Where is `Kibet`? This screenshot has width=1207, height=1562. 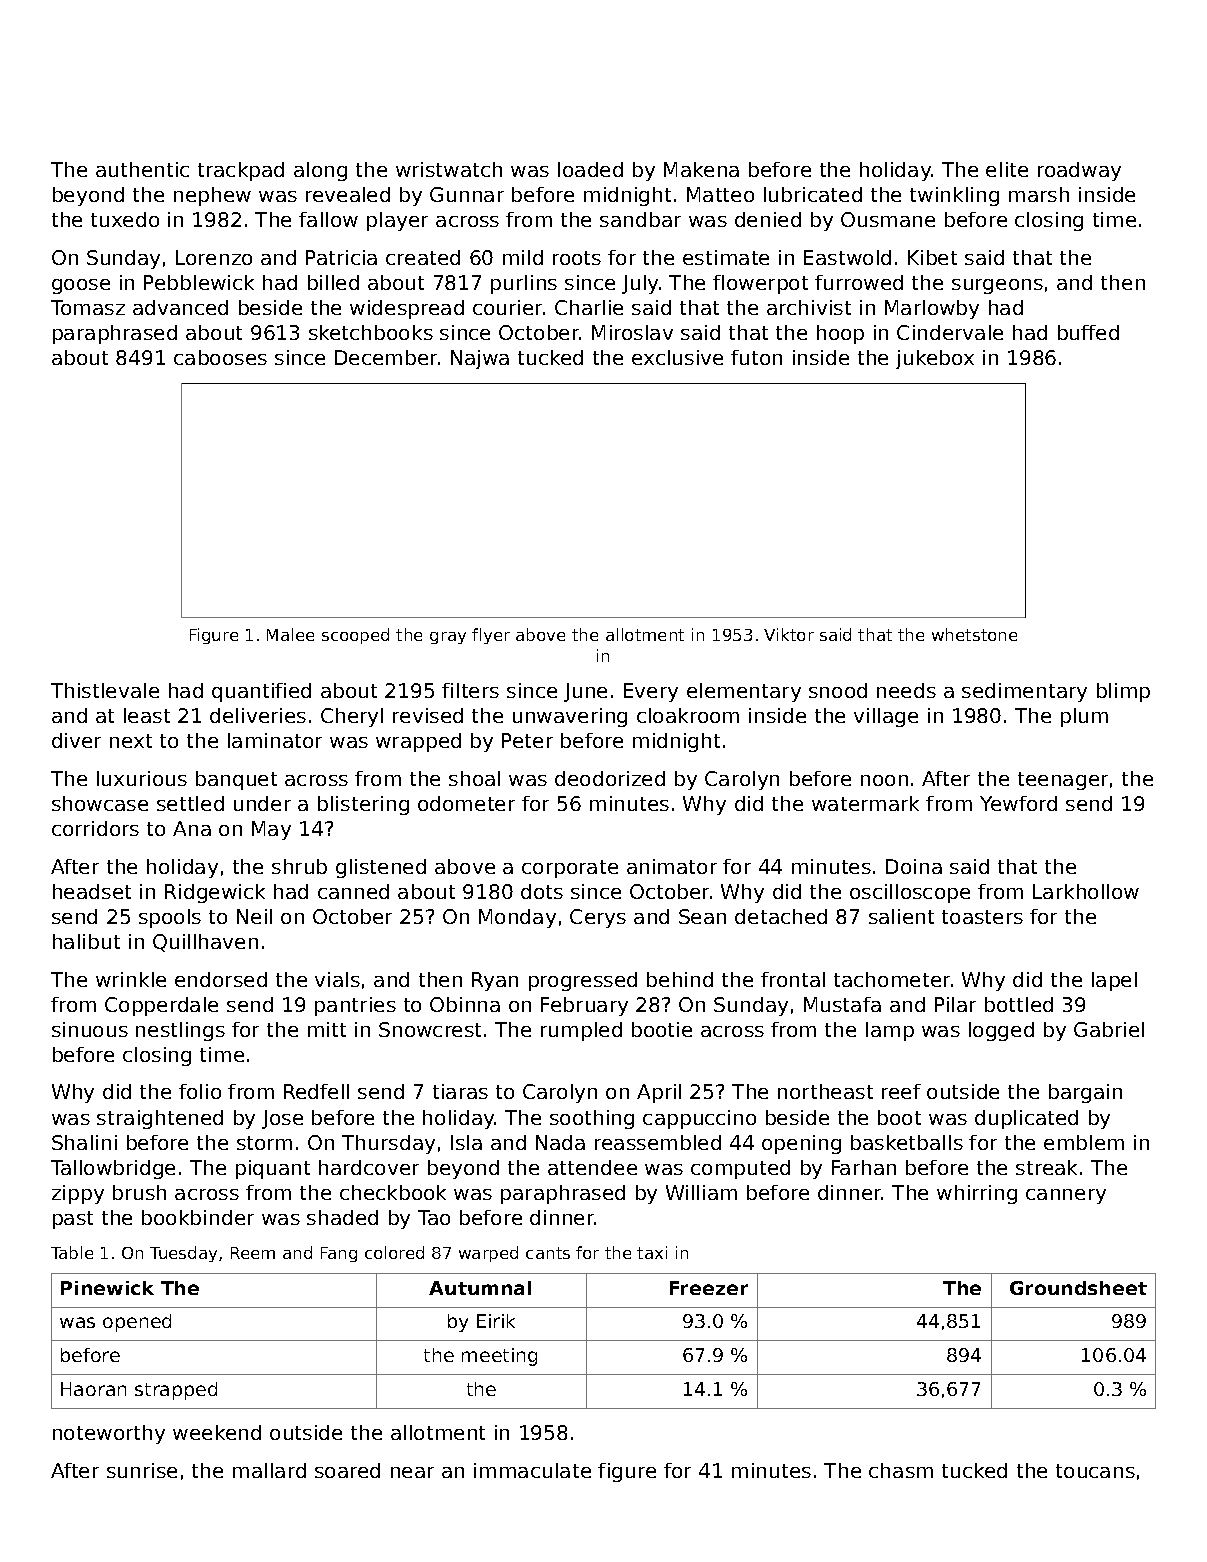
Kibet is located at coordinates (932, 257).
